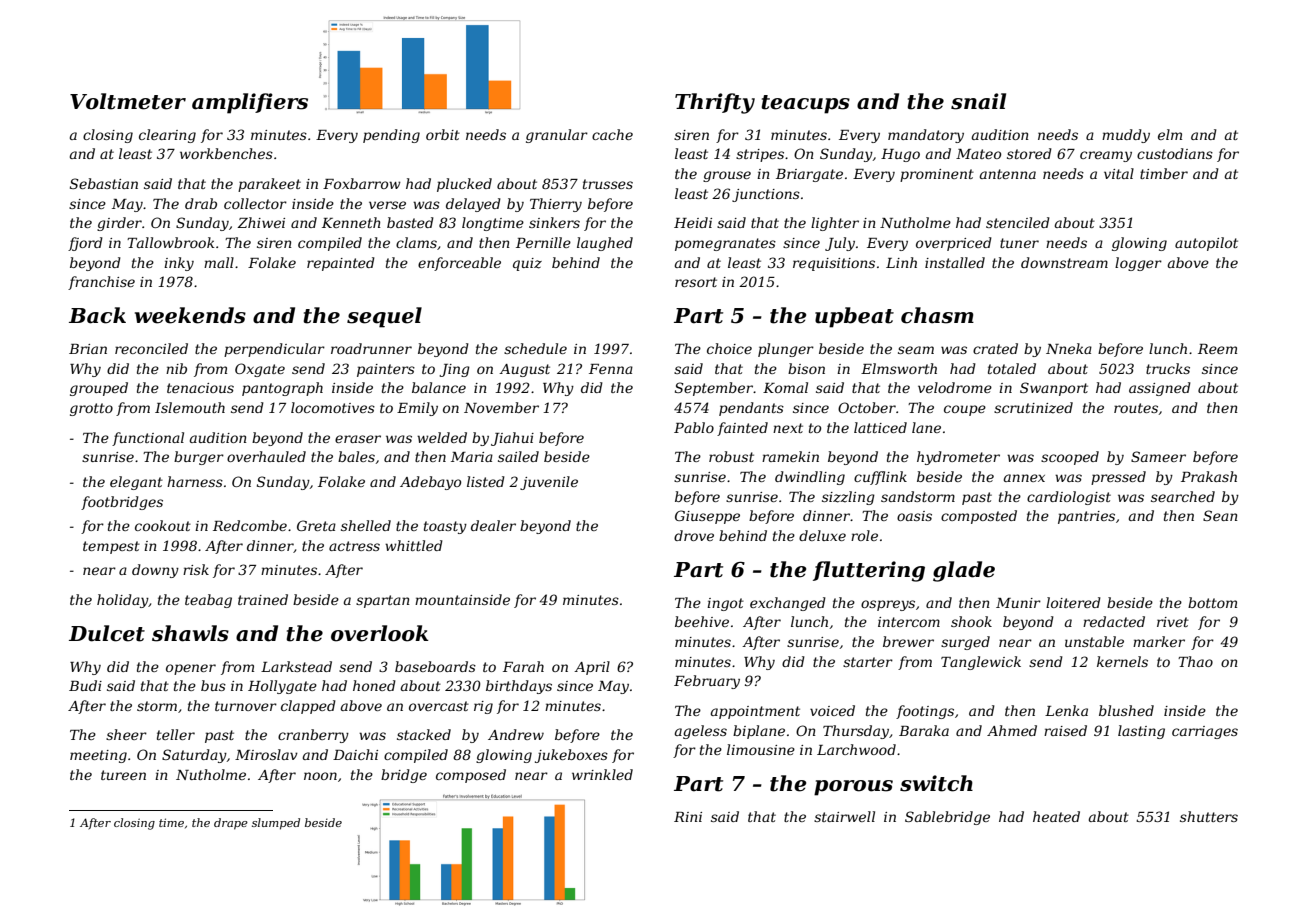 Image resolution: width=1308 pixels, height=924 pixels. I want to click on prominent, so click(937, 175).
